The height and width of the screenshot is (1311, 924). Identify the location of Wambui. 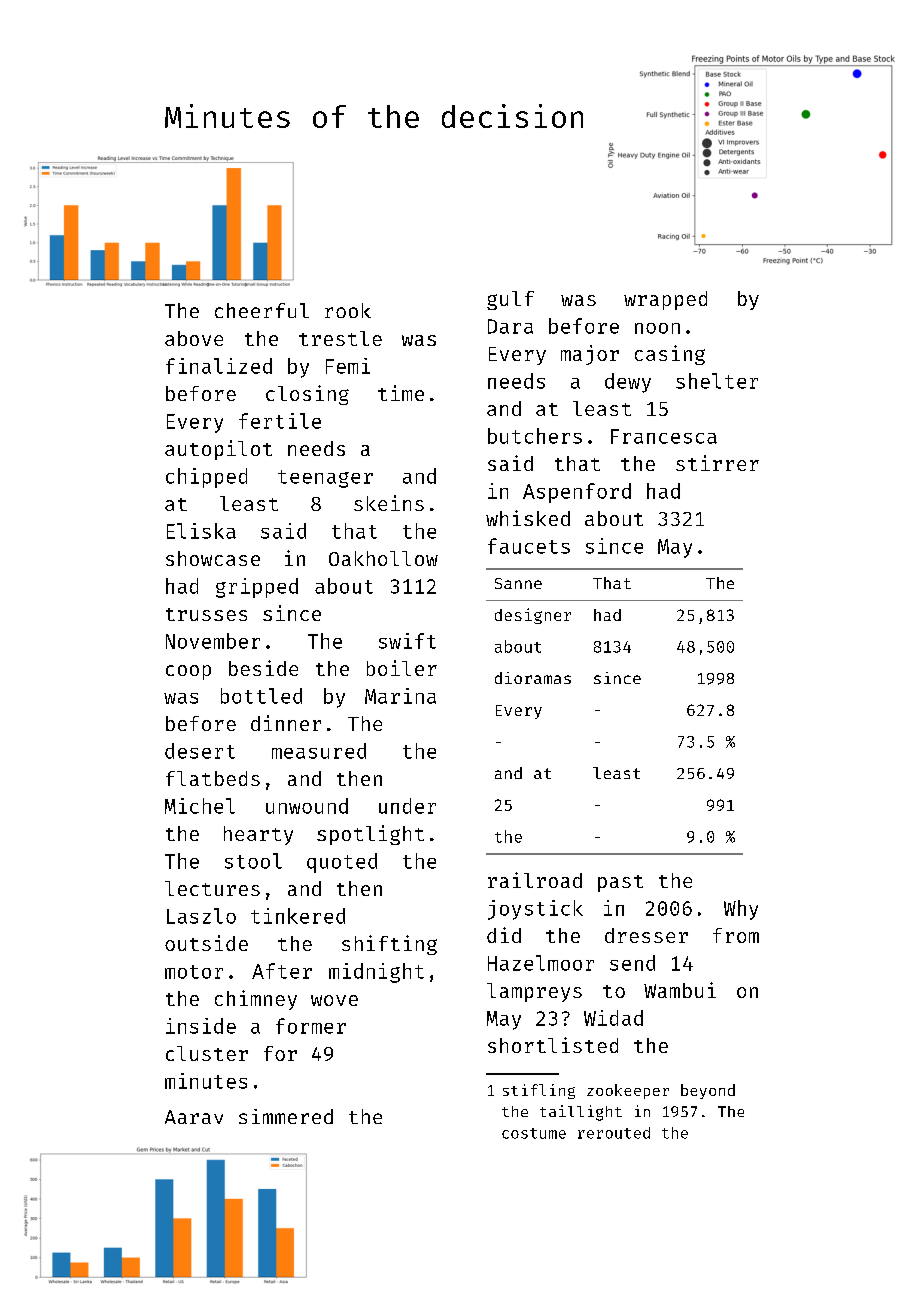
(680, 990).
